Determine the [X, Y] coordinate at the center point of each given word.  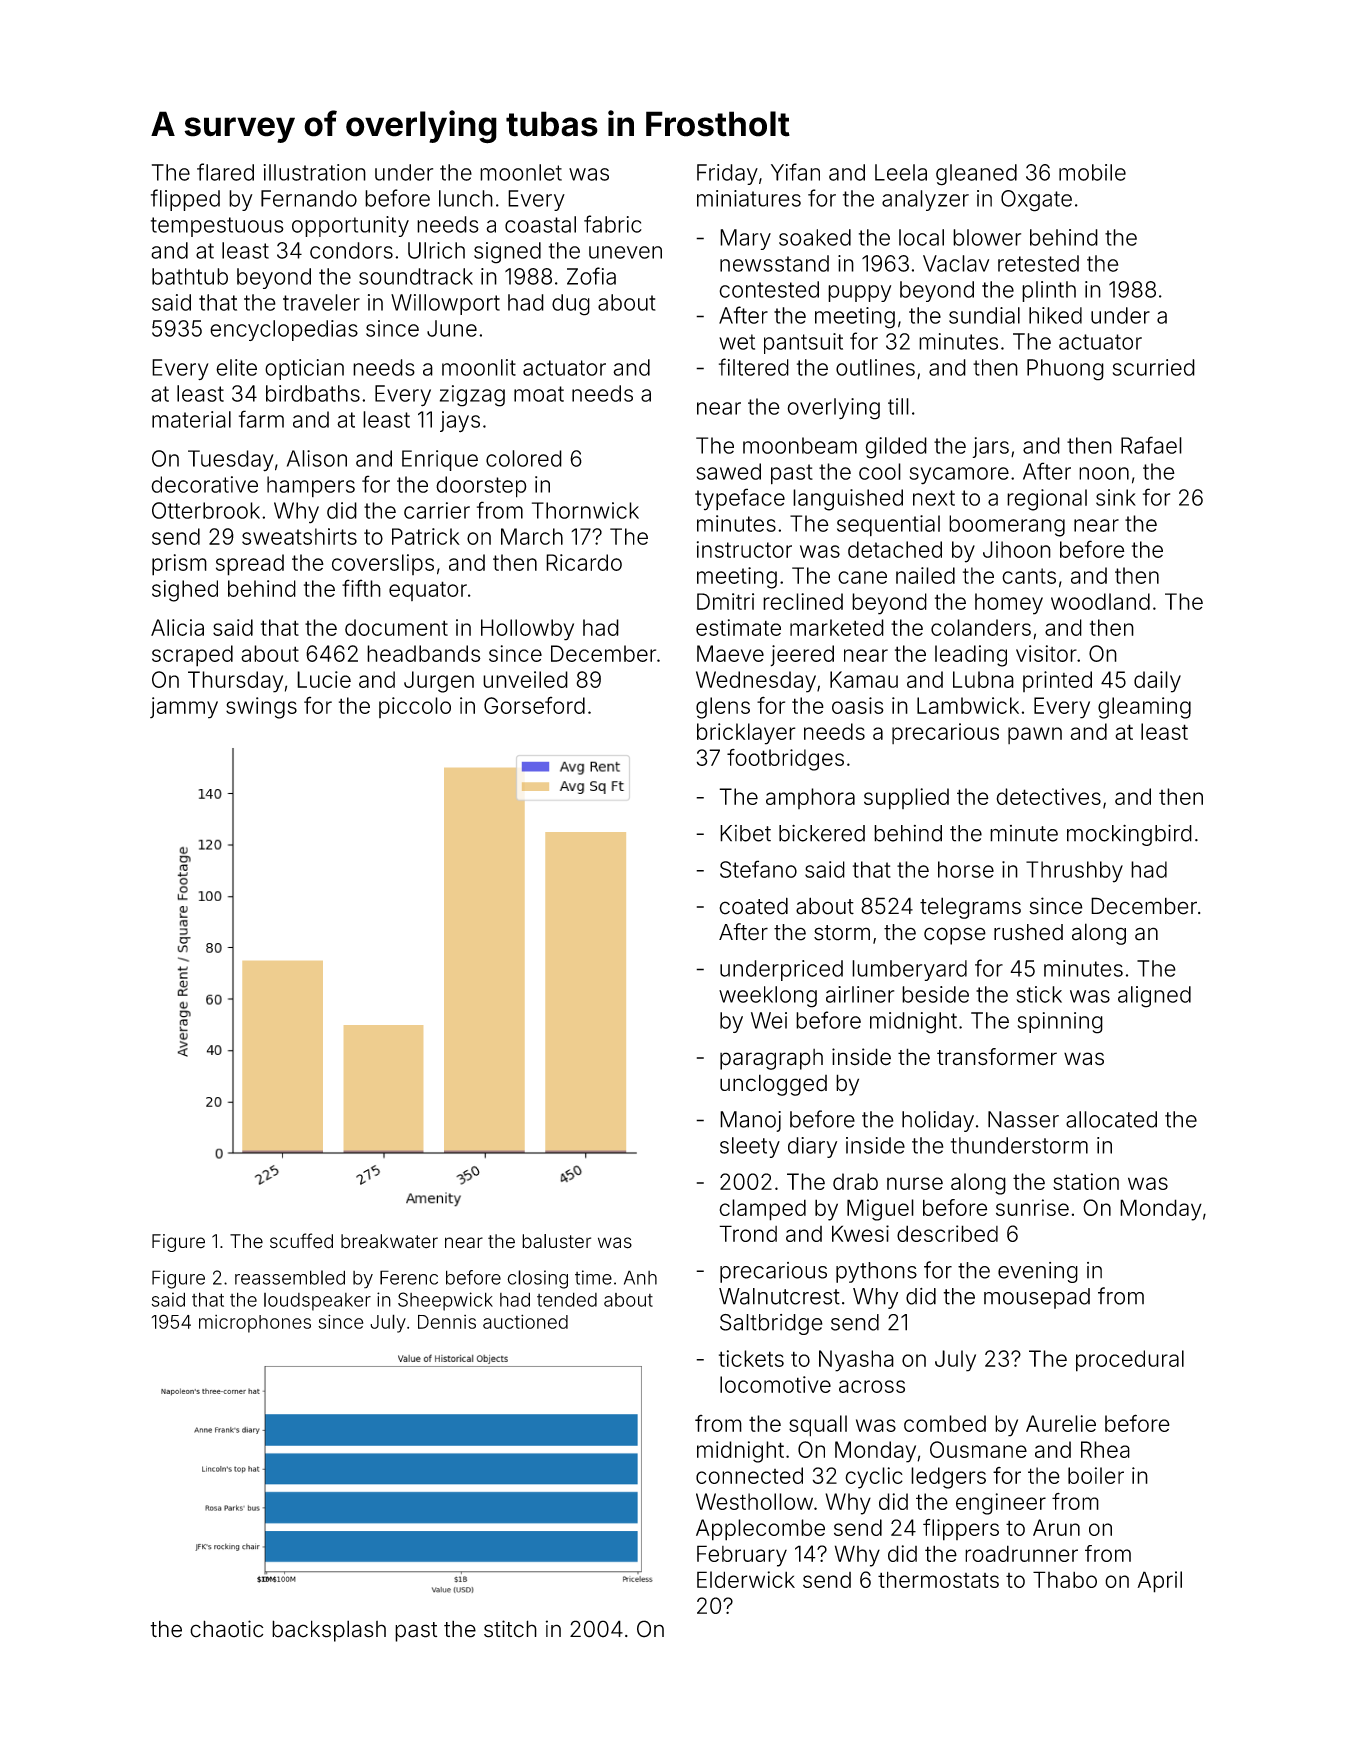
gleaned [976, 175]
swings [261, 708]
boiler [1096, 1475]
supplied [906, 799]
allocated [1111, 1119]
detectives [1048, 796]
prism [179, 565]
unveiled [525, 679]
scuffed [301, 1241]
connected [749, 1475]
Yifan [795, 172]
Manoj [750, 1121]
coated [753, 906]
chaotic [226, 1629]
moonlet [521, 172]
